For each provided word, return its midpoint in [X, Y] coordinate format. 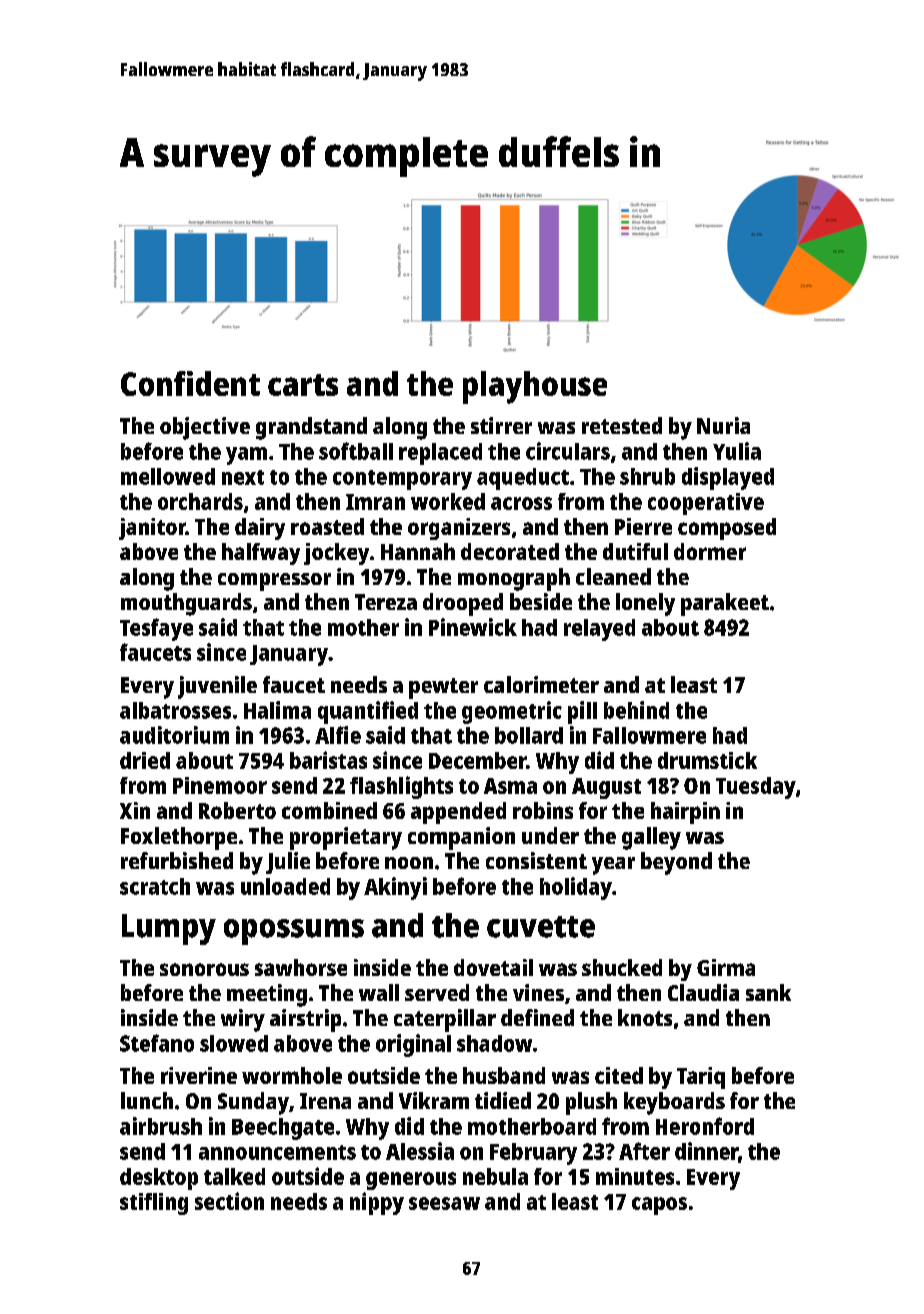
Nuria [723, 425]
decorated [510, 551]
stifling [154, 1204]
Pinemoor [220, 785]
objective [205, 428]
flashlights [401, 787]
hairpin [685, 813]
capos [659, 1206]
